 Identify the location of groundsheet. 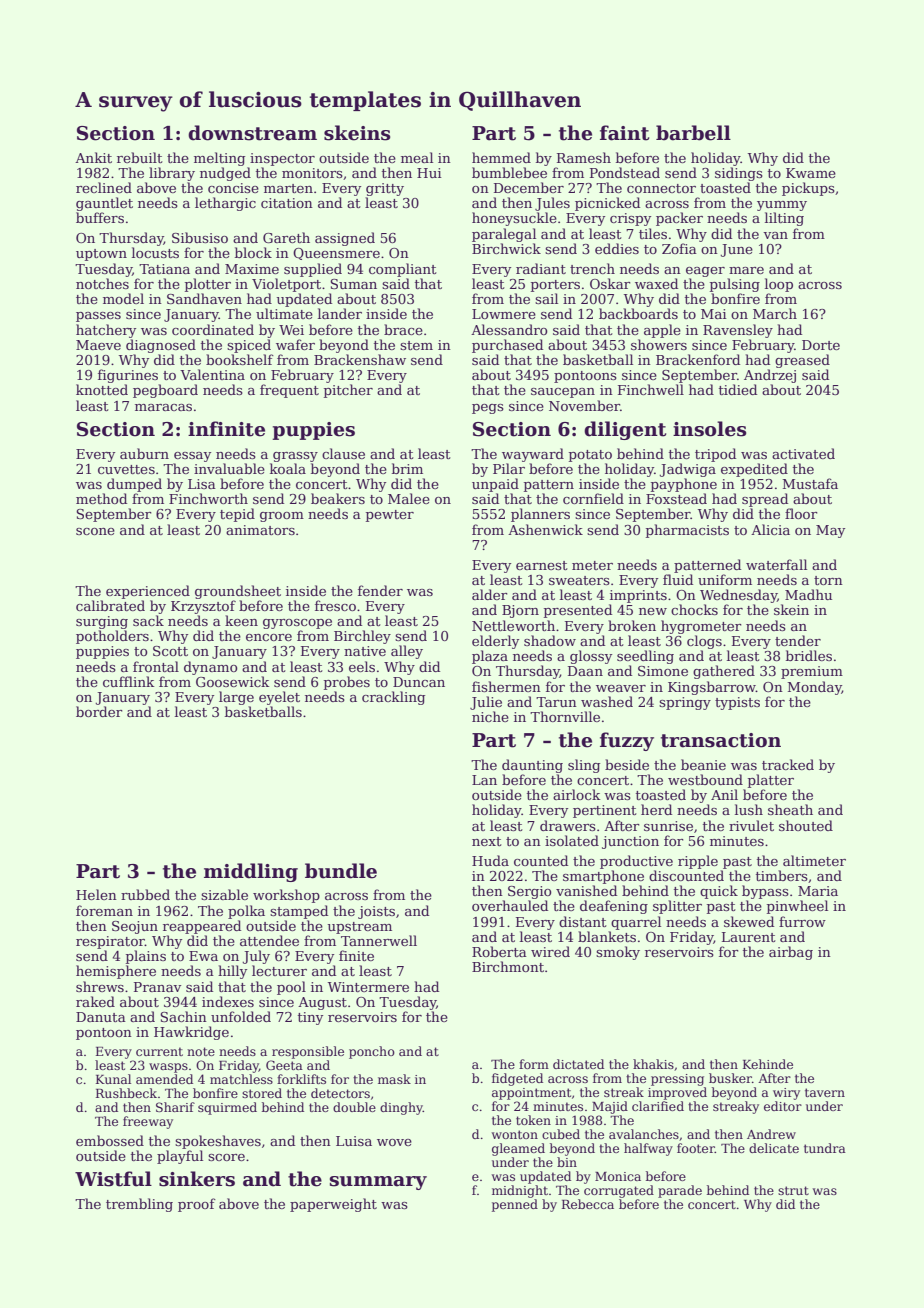
(238, 592).
